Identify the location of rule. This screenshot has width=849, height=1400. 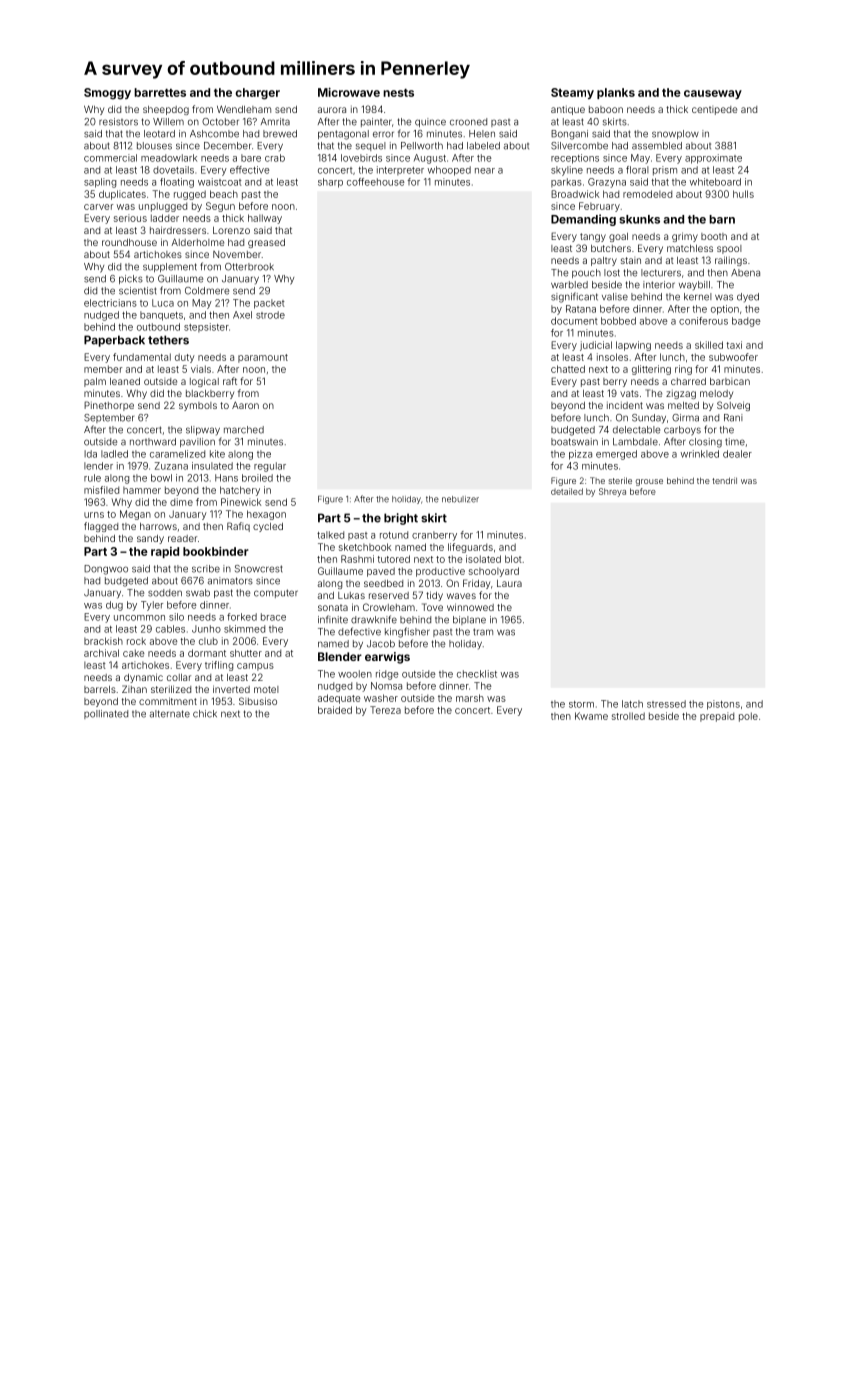
(92, 478).
